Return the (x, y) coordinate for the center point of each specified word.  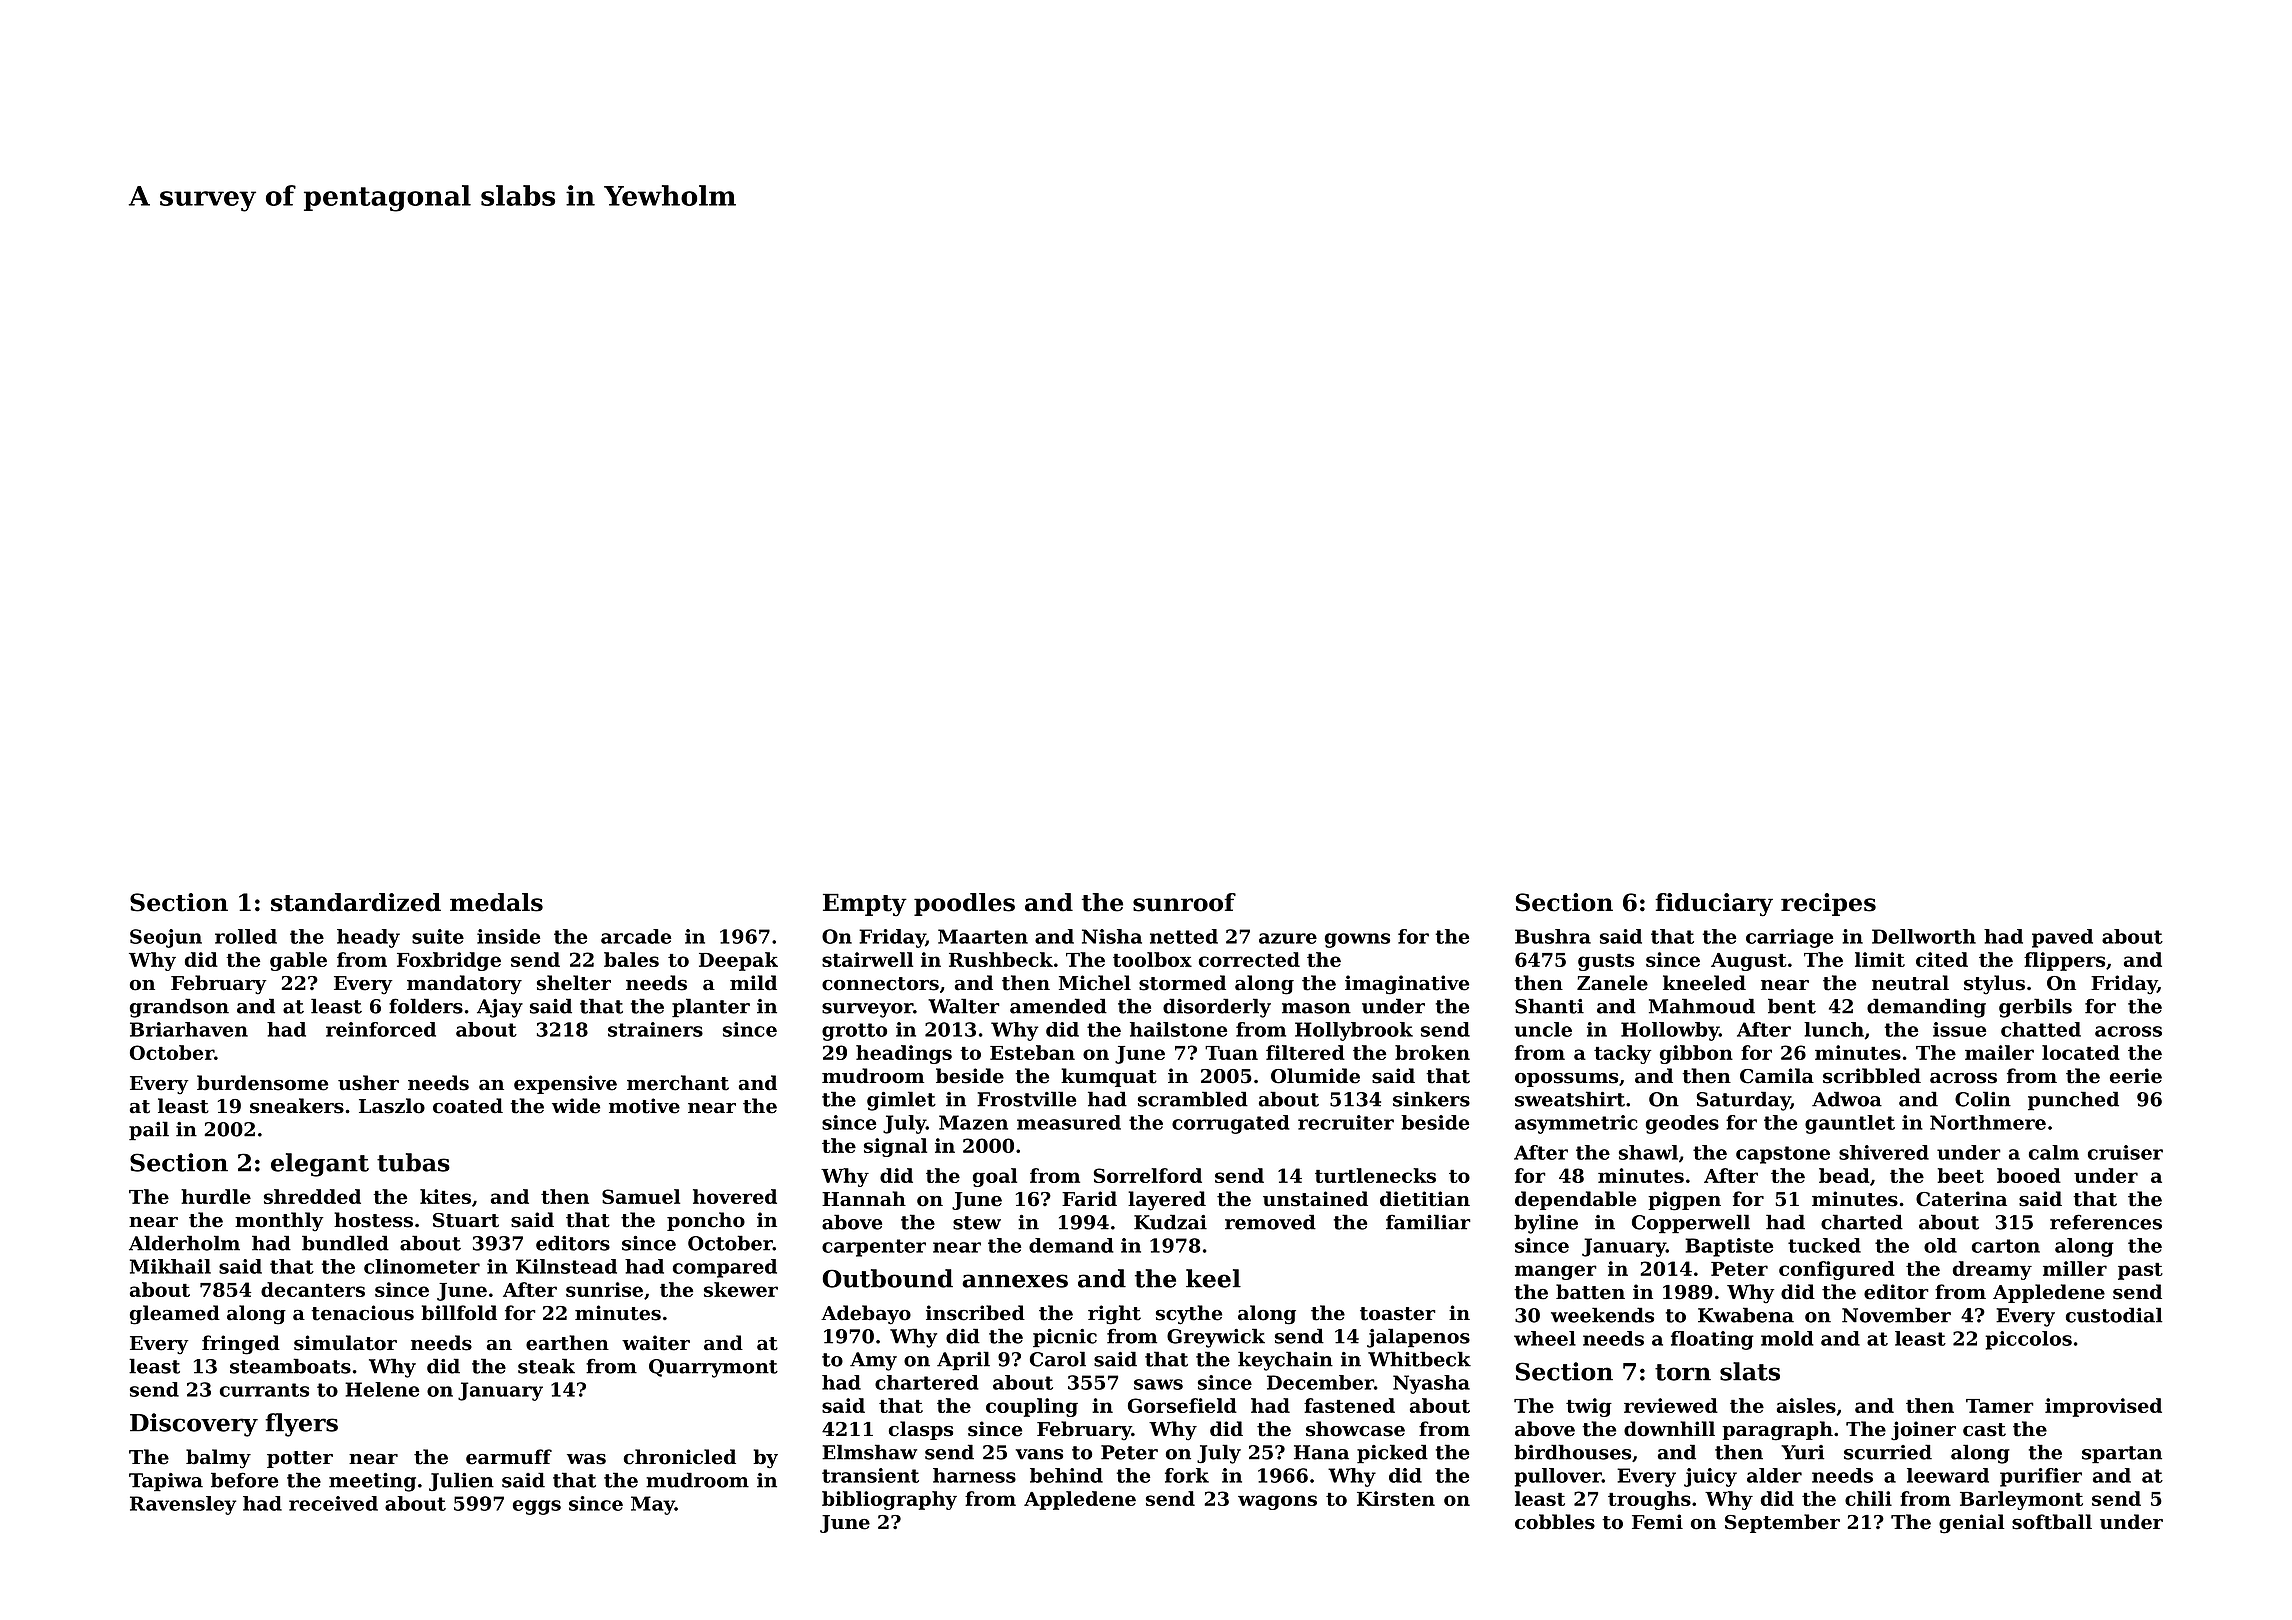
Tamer (2000, 1406)
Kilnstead (566, 1266)
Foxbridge (449, 961)
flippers (2064, 961)
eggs (537, 1507)
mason (1316, 1008)
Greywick (1216, 1338)
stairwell (867, 959)
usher (368, 1083)
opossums (1566, 1080)
